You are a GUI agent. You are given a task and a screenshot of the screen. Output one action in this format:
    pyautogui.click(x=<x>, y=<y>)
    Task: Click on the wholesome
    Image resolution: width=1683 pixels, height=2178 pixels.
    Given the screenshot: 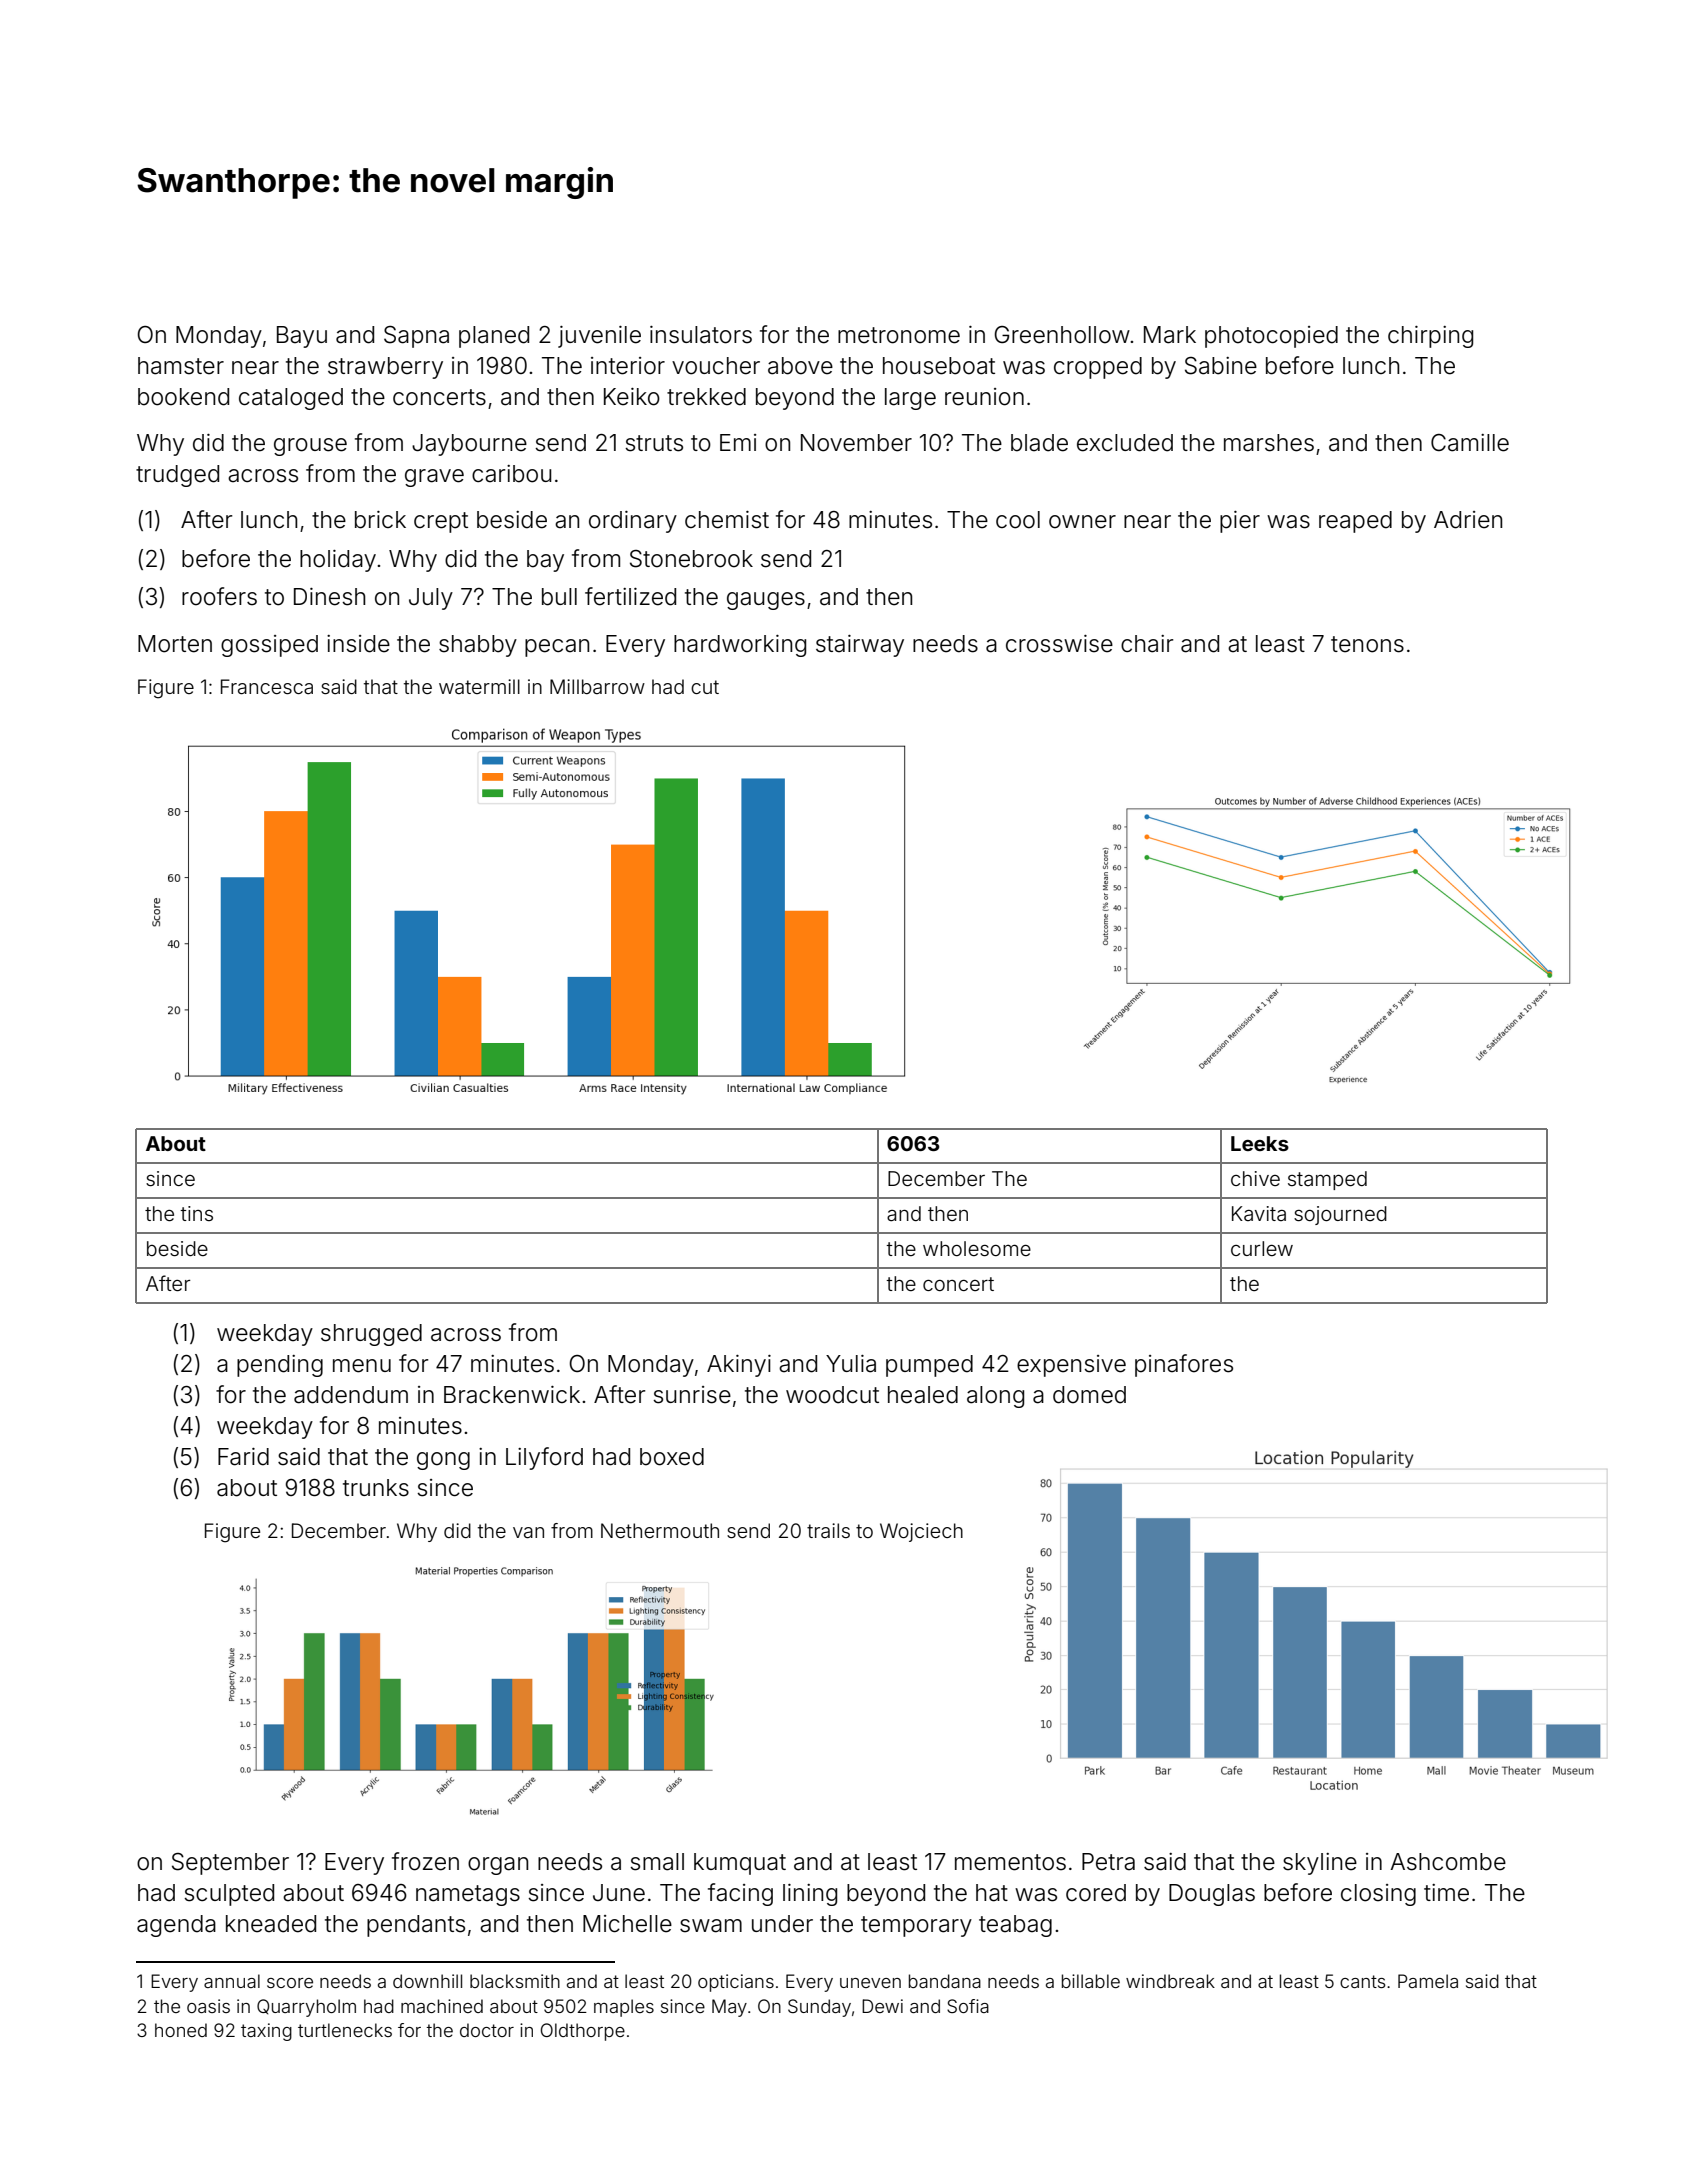 What is the action you would take?
    pyautogui.click(x=977, y=1248)
